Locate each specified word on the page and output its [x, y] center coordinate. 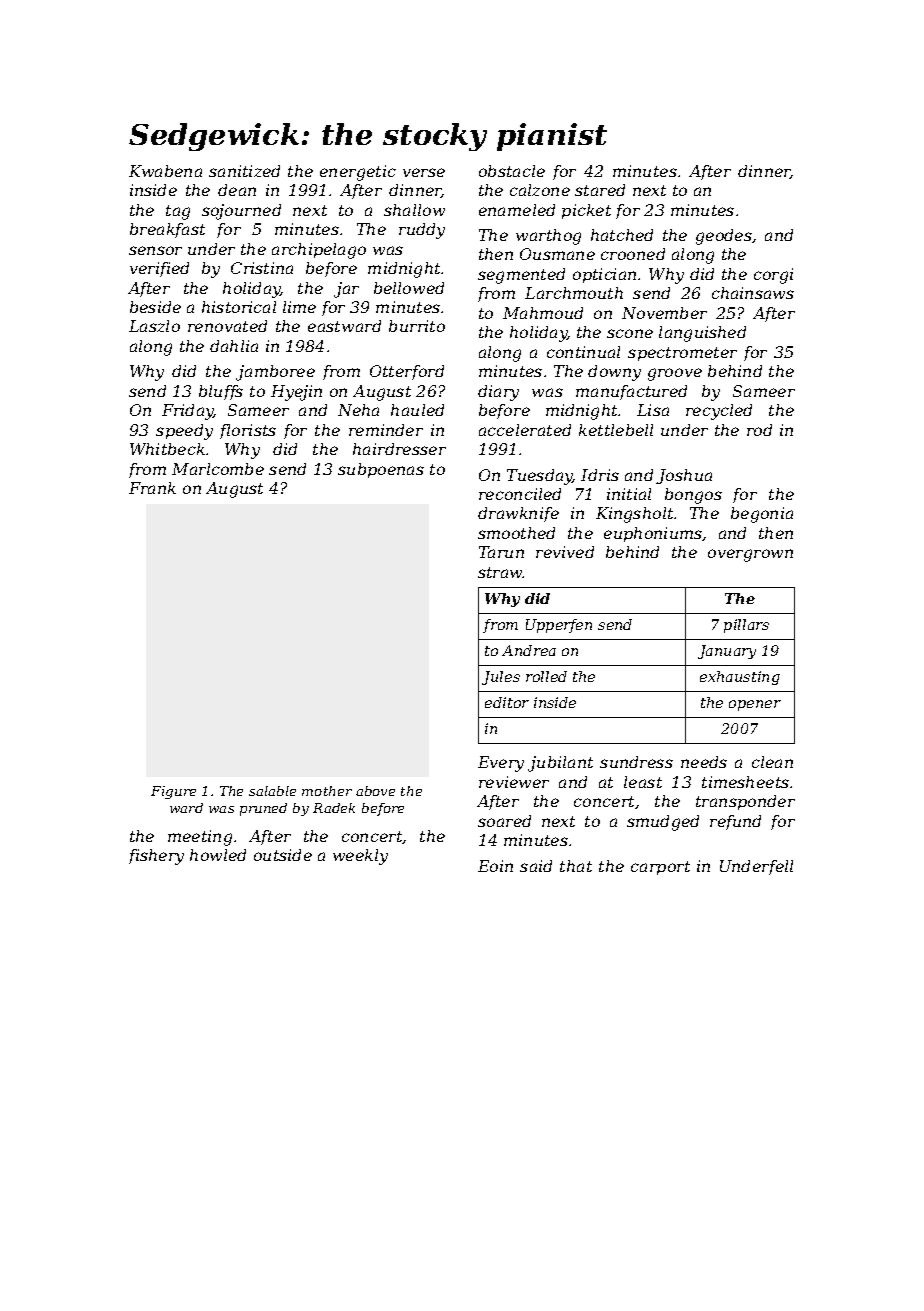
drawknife [518, 514]
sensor [155, 250]
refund [735, 822]
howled [218, 855]
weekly [360, 857]
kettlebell [616, 430]
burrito [417, 326]
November [664, 313]
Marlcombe [218, 469]
